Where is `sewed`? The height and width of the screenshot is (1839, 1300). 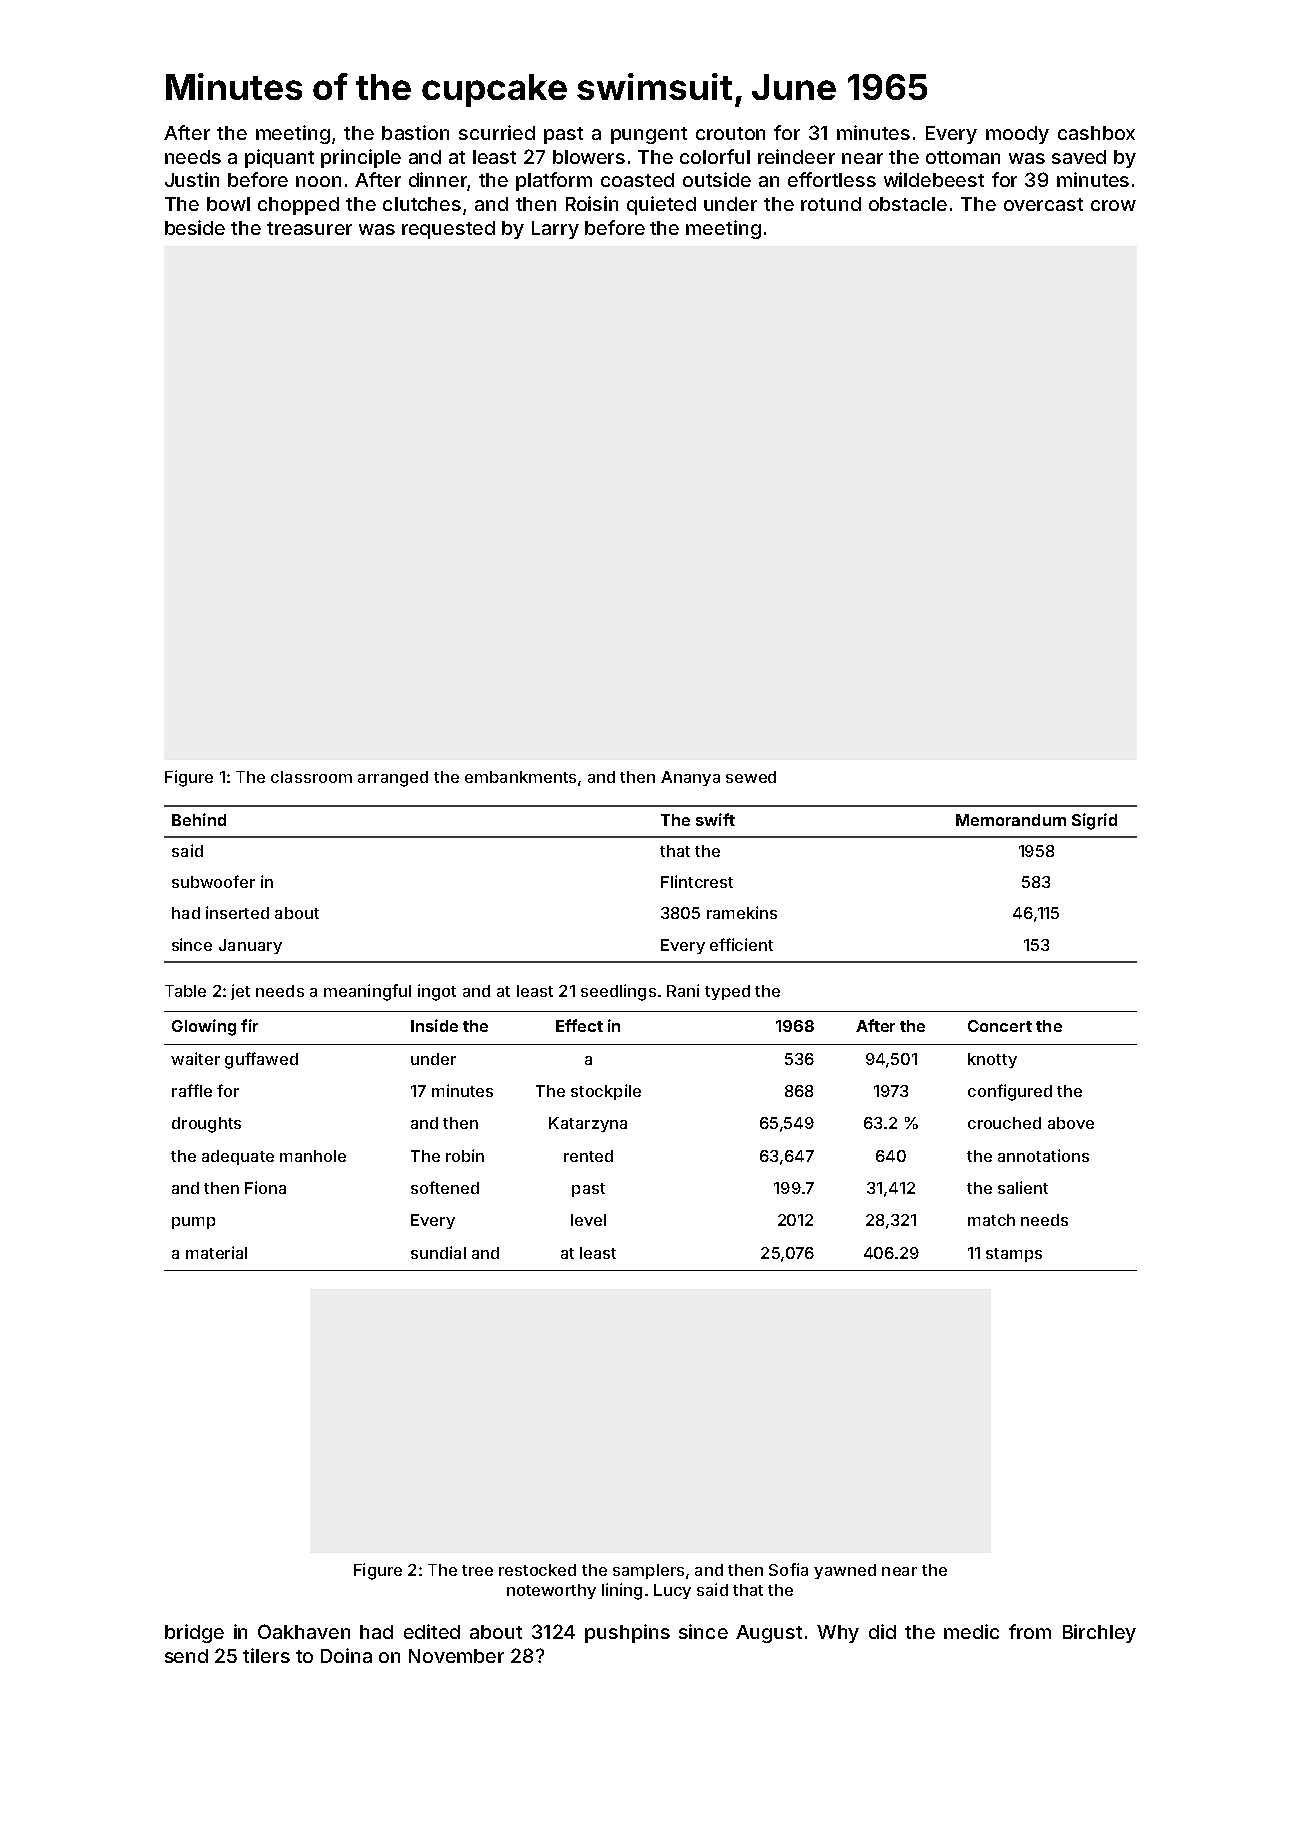
sewed is located at coordinates (751, 777).
